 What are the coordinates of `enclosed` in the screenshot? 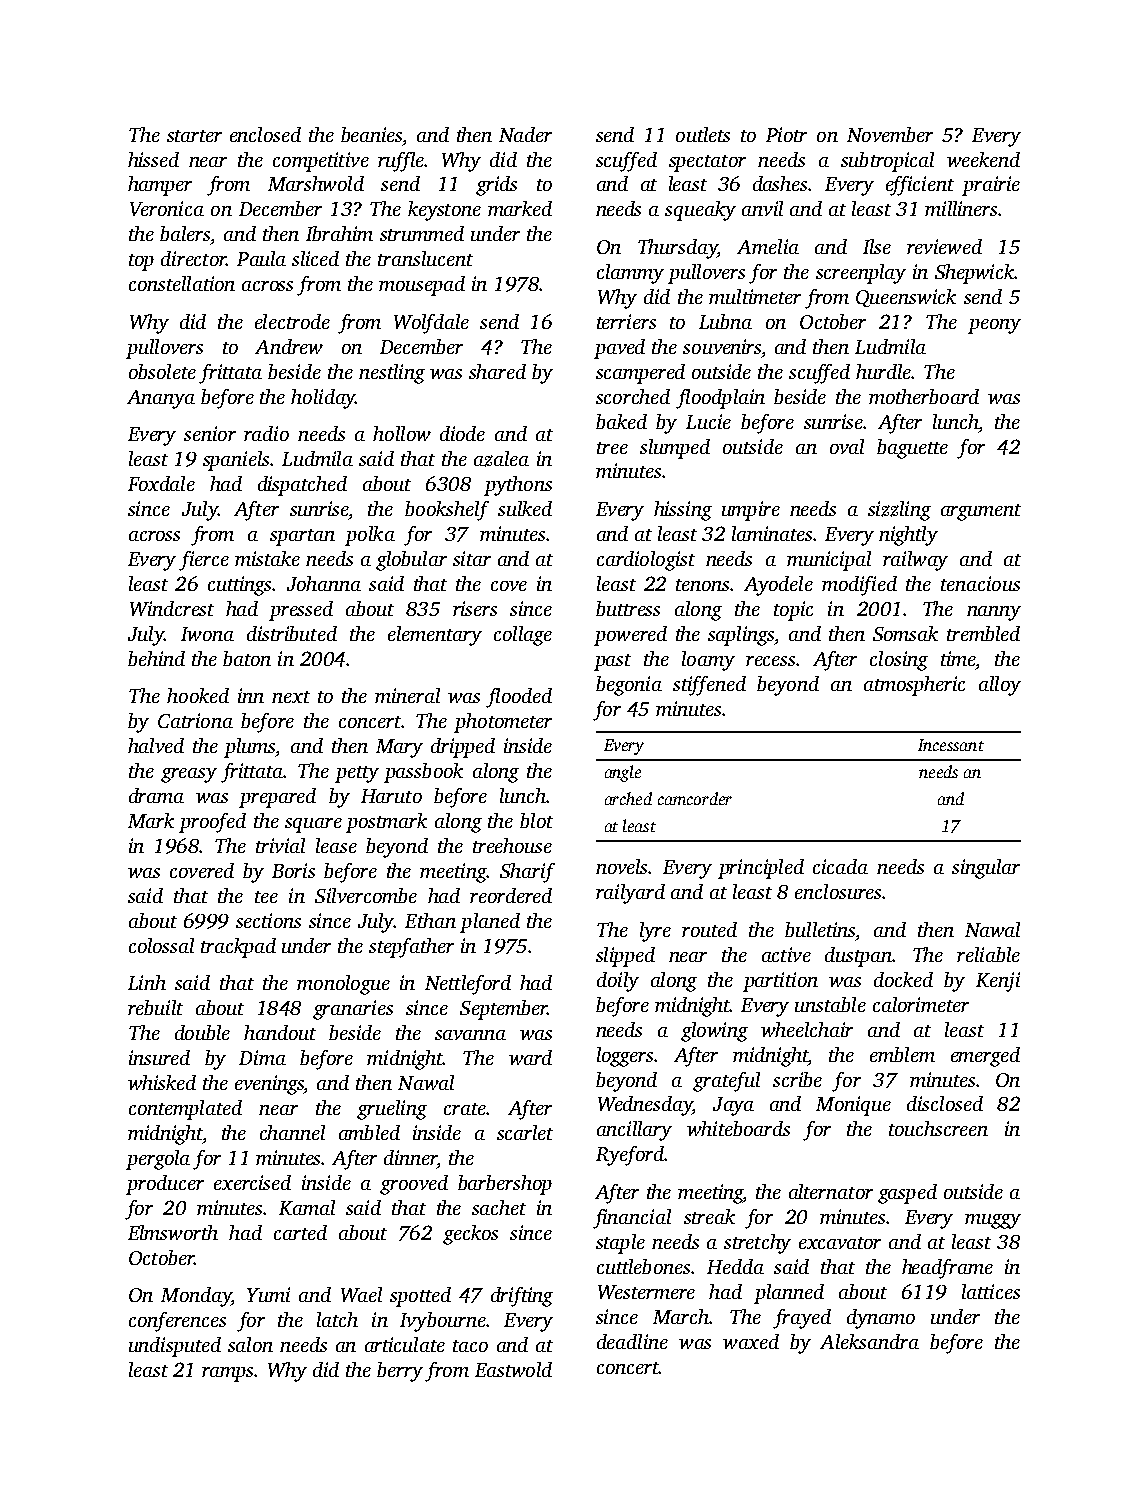 It's located at (265, 134).
